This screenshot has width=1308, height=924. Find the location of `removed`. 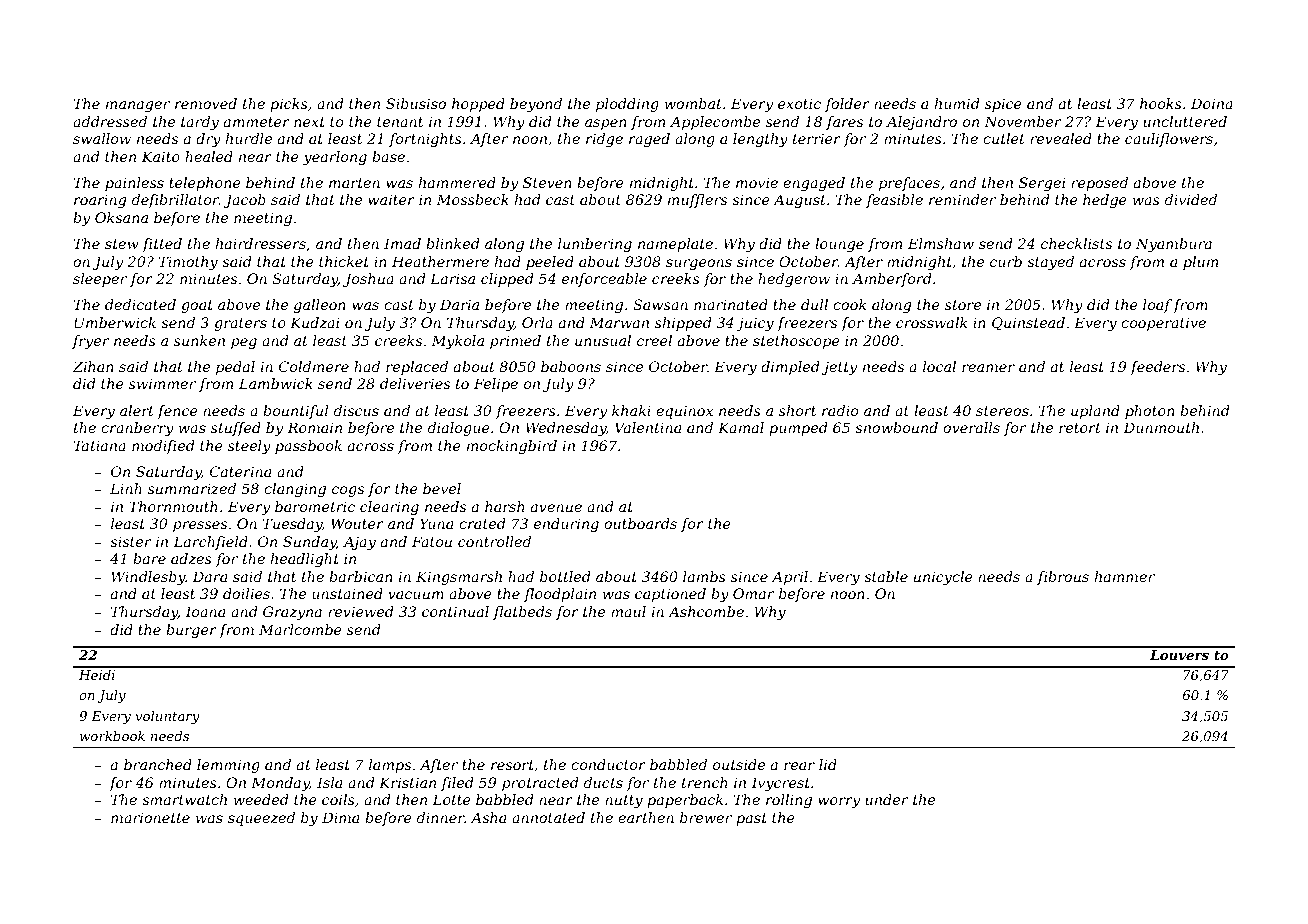

removed is located at coordinates (206, 103).
